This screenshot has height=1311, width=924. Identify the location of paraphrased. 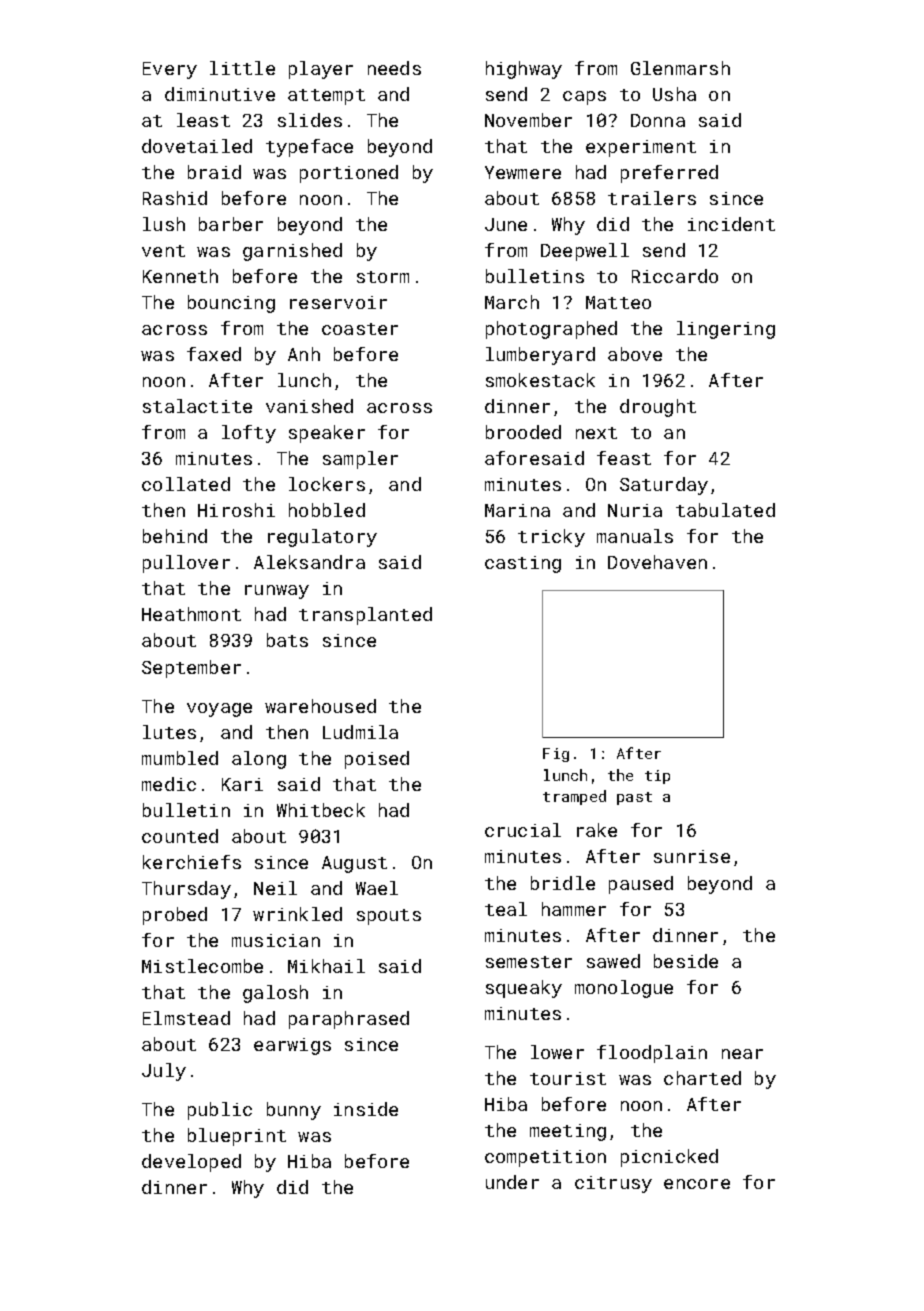
(349, 1020).
